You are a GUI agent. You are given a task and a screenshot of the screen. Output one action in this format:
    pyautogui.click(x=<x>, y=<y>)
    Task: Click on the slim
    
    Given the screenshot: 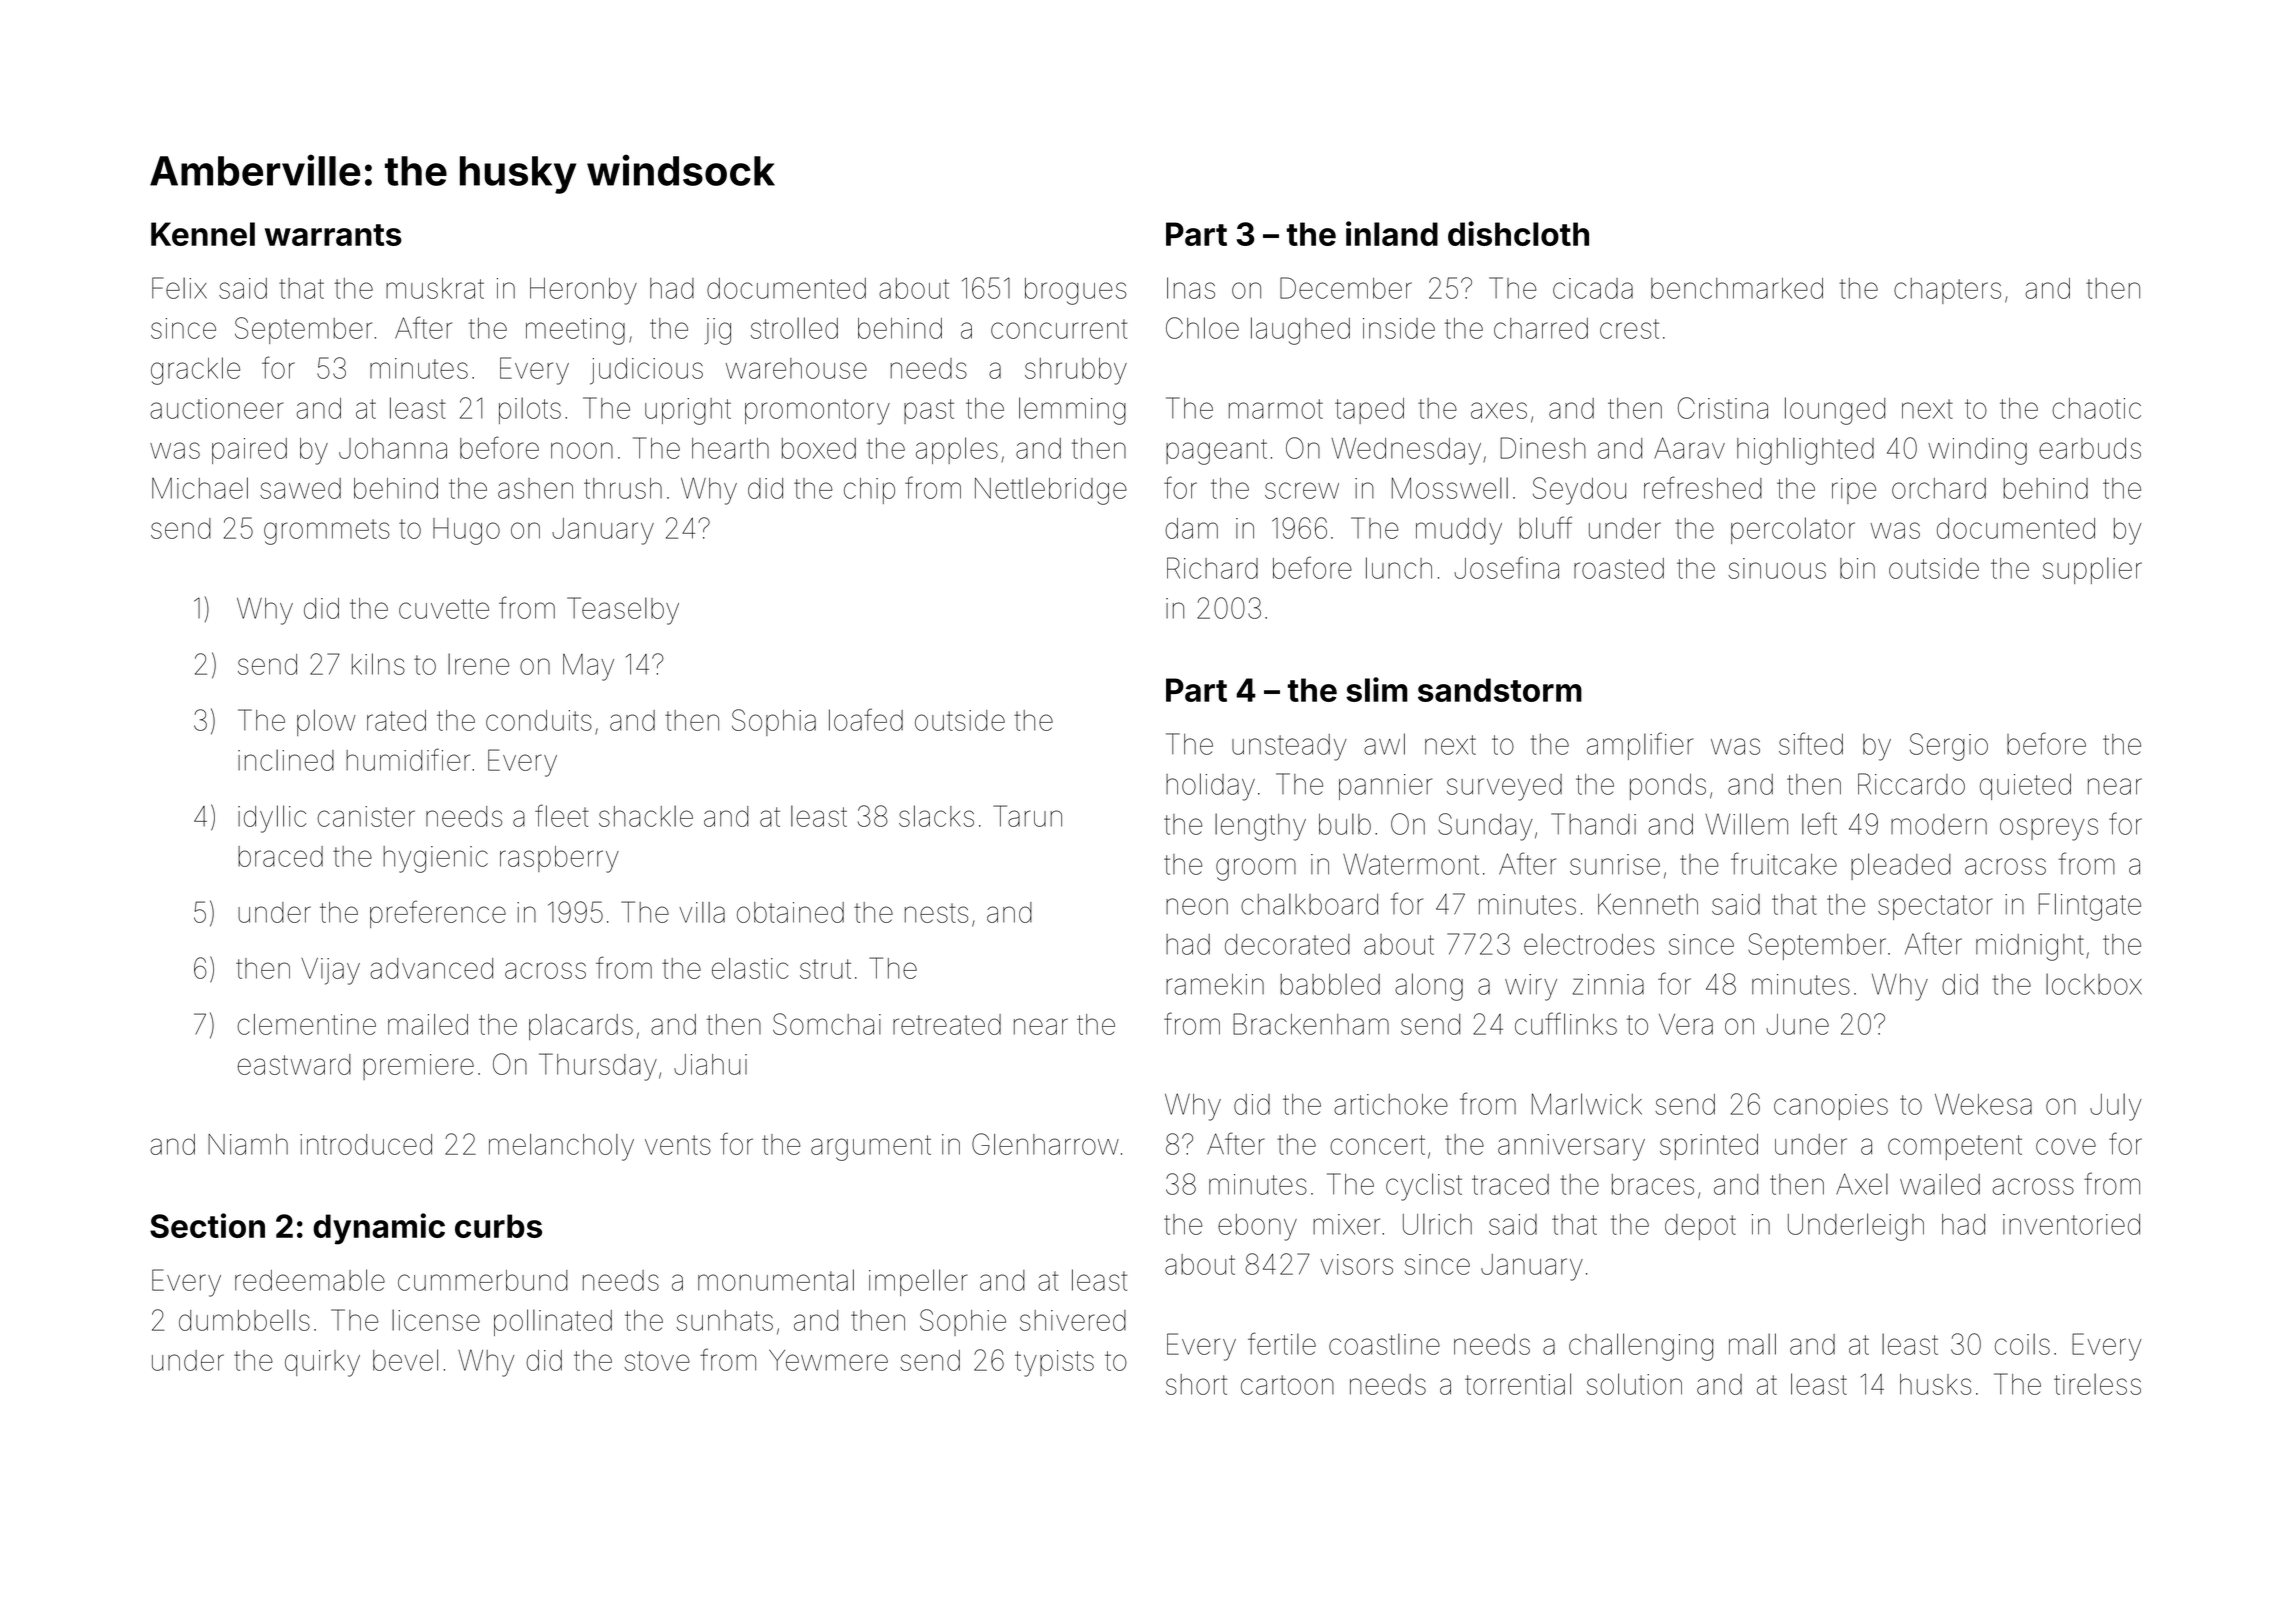 What is the action you would take?
    pyautogui.click(x=1376, y=689)
